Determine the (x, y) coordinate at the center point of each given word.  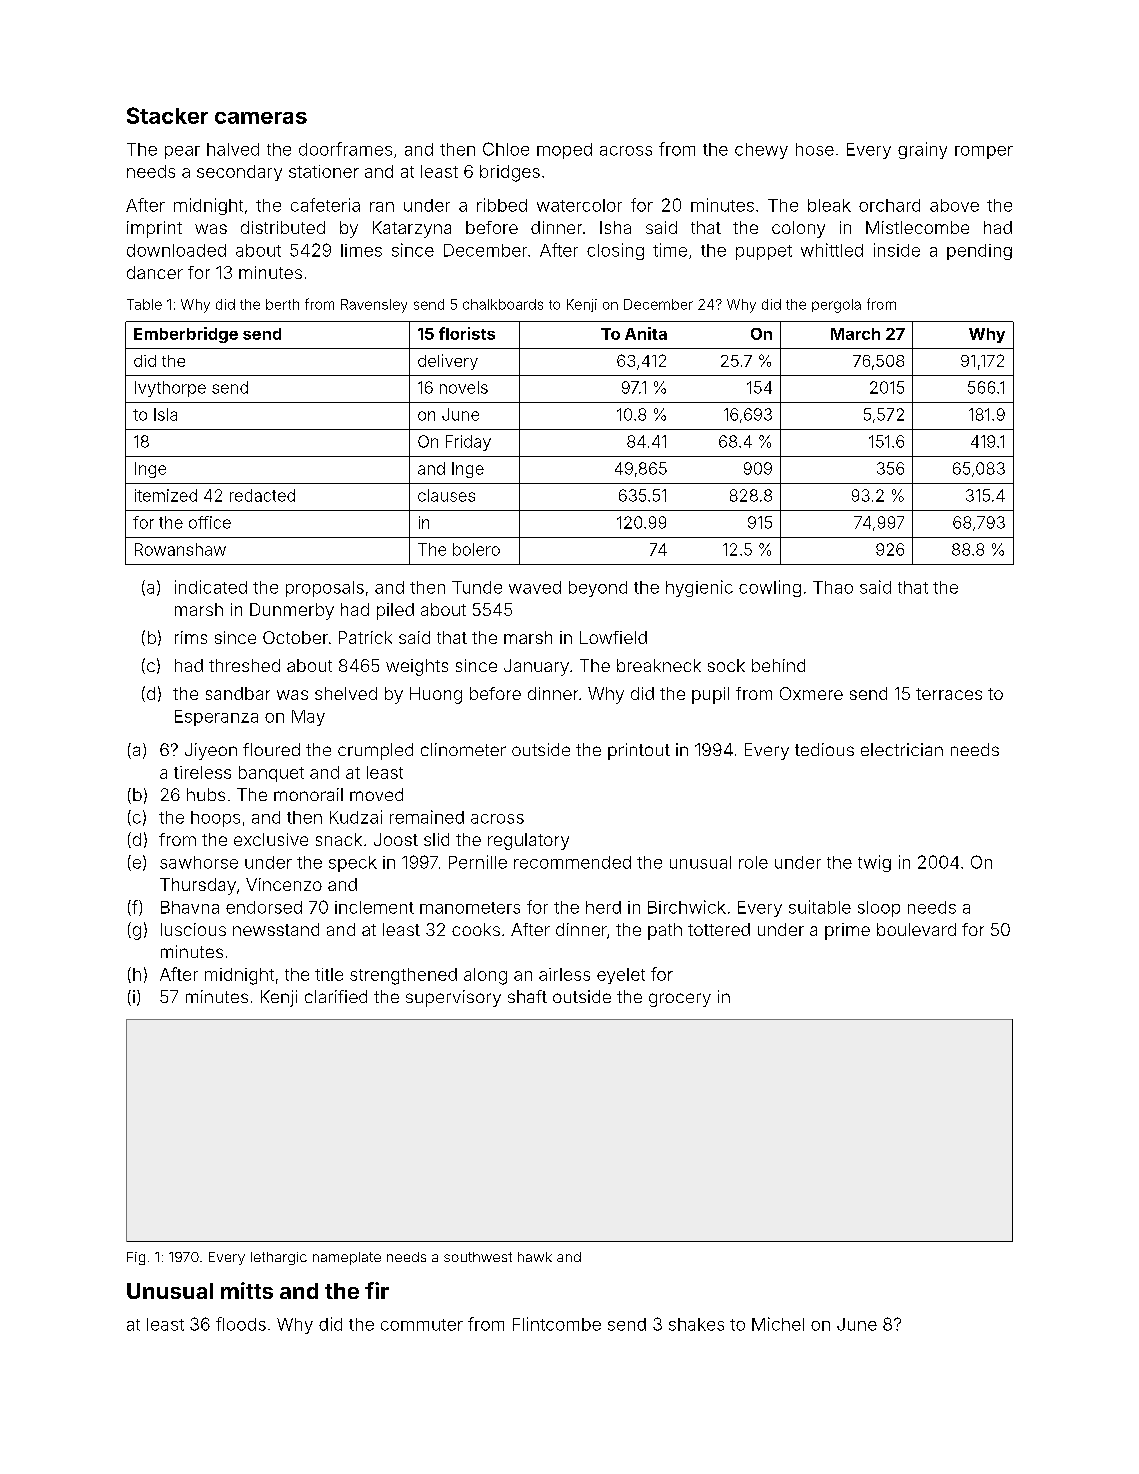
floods (241, 1324)
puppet (764, 252)
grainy (922, 150)
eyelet (621, 976)
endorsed (264, 907)
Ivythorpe (170, 389)
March (855, 334)
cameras (261, 118)
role (753, 862)
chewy (761, 151)
